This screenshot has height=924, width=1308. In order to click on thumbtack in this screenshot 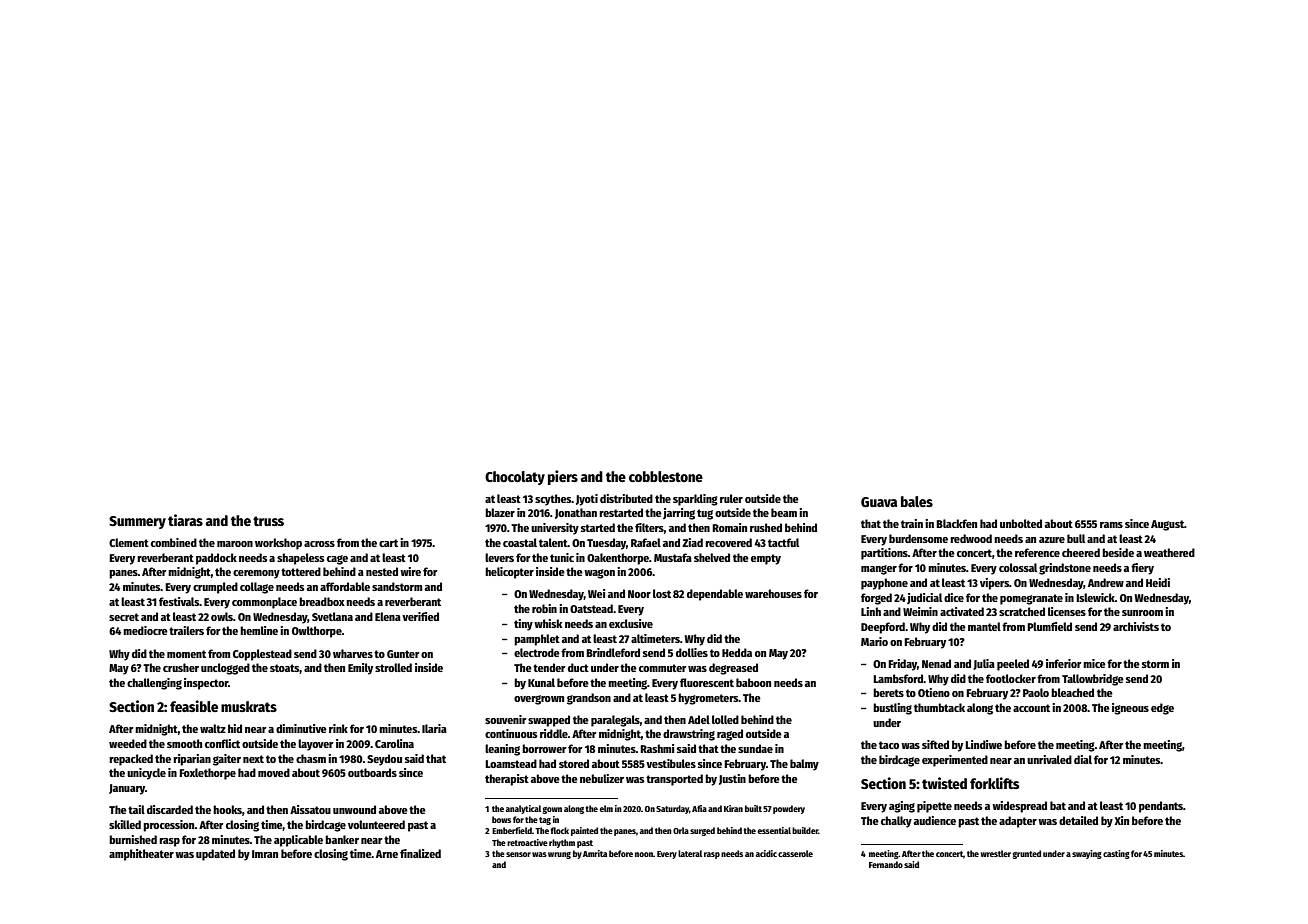, I will do `click(939, 707)`.
